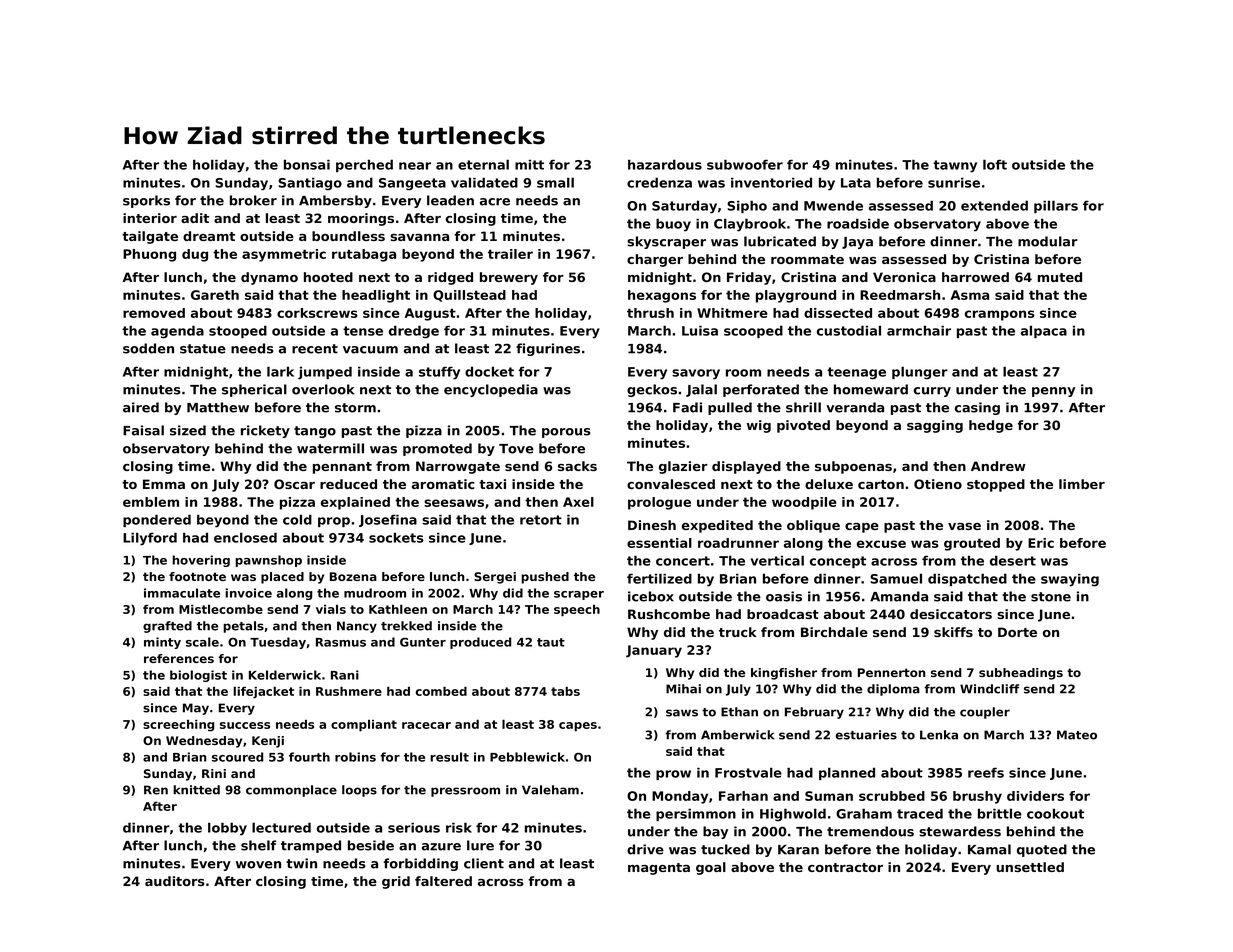 This screenshot has width=1233, height=952. What do you see at coordinates (739, 712) in the screenshot?
I see `Ethan` at bounding box center [739, 712].
